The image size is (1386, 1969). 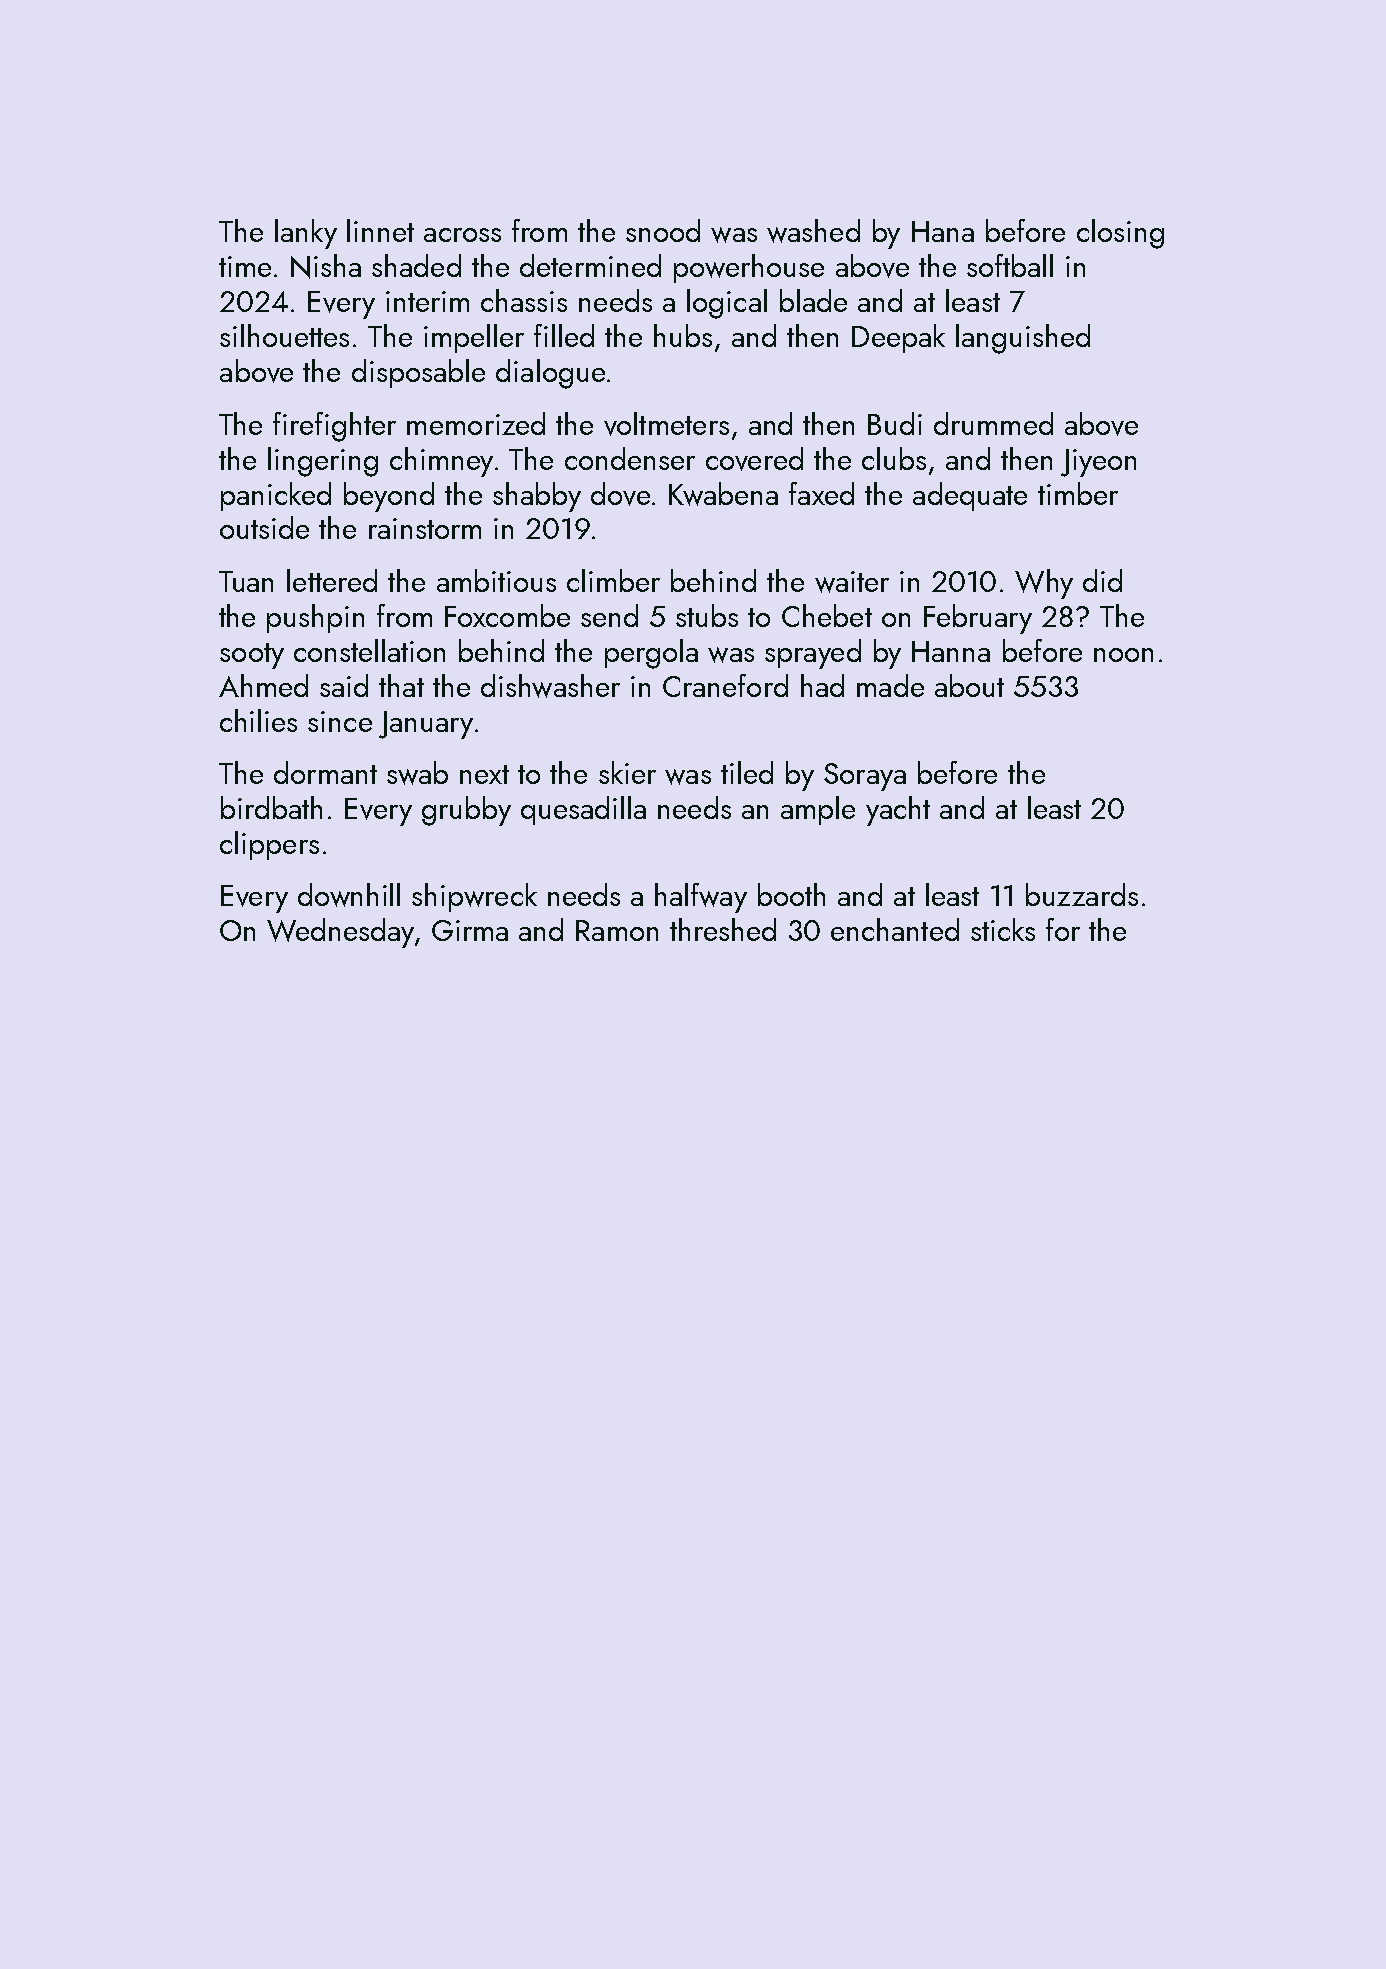 What do you see at coordinates (271, 807) in the page?
I see `birdbath` at bounding box center [271, 807].
